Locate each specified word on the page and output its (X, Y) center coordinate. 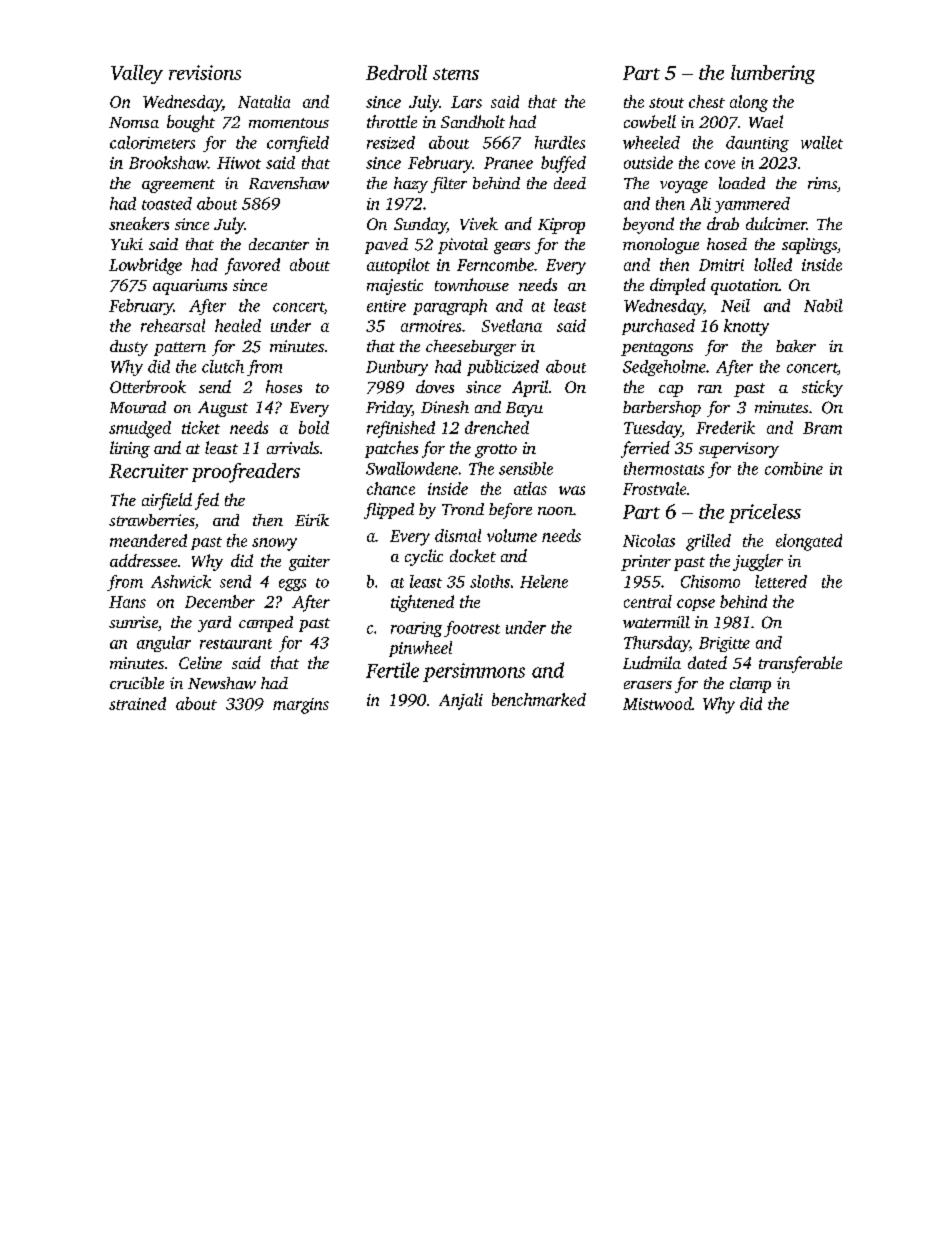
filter (449, 185)
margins (301, 706)
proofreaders (246, 473)
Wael (766, 121)
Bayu (524, 409)
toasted (167, 203)
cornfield (298, 144)
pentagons (657, 349)
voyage (684, 187)
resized (391, 142)
